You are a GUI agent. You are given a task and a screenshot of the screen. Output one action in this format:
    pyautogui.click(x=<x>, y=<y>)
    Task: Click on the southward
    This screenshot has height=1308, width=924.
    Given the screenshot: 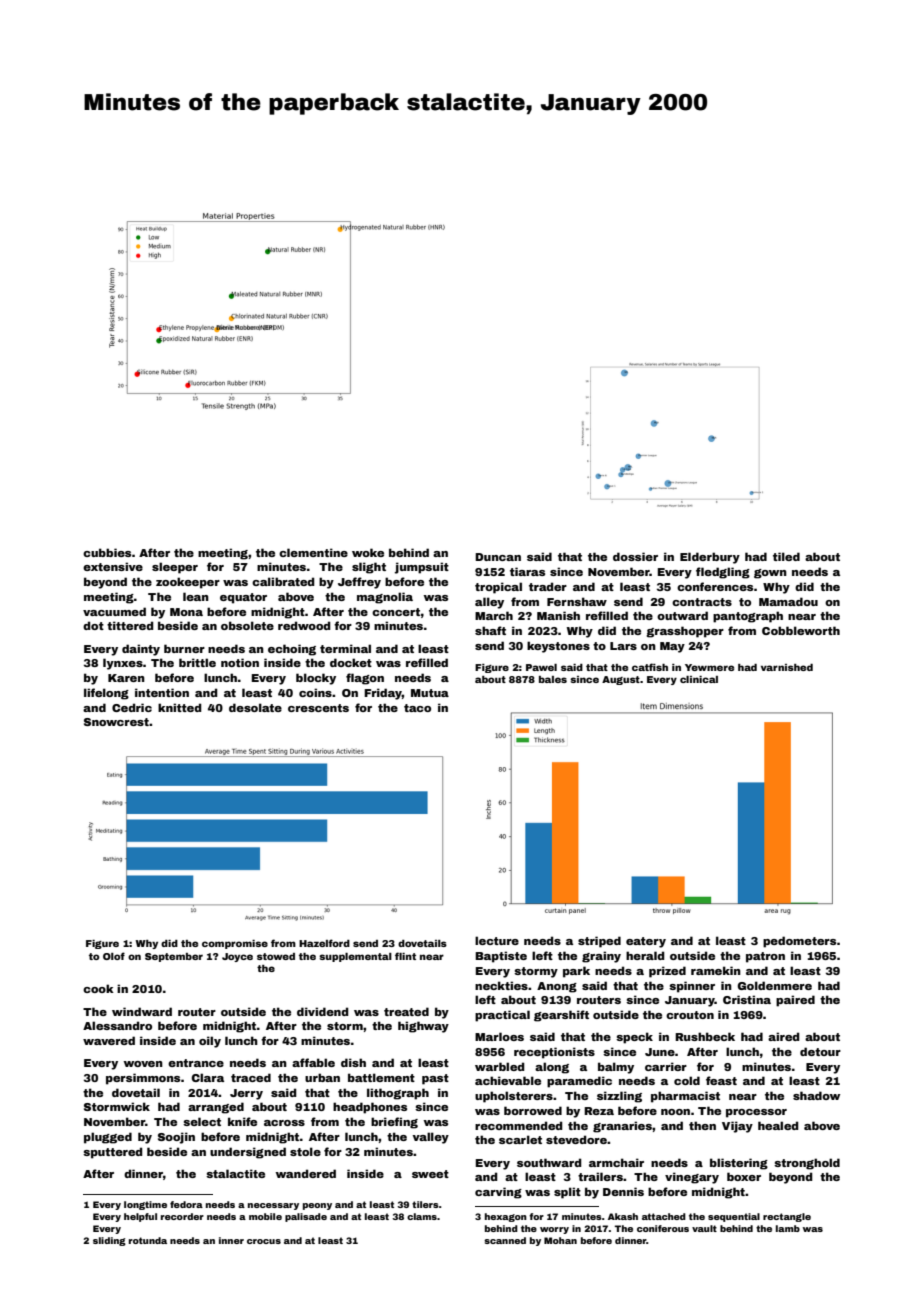 What is the action you would take?
    pyautogui.click(x=549, y=1162)
